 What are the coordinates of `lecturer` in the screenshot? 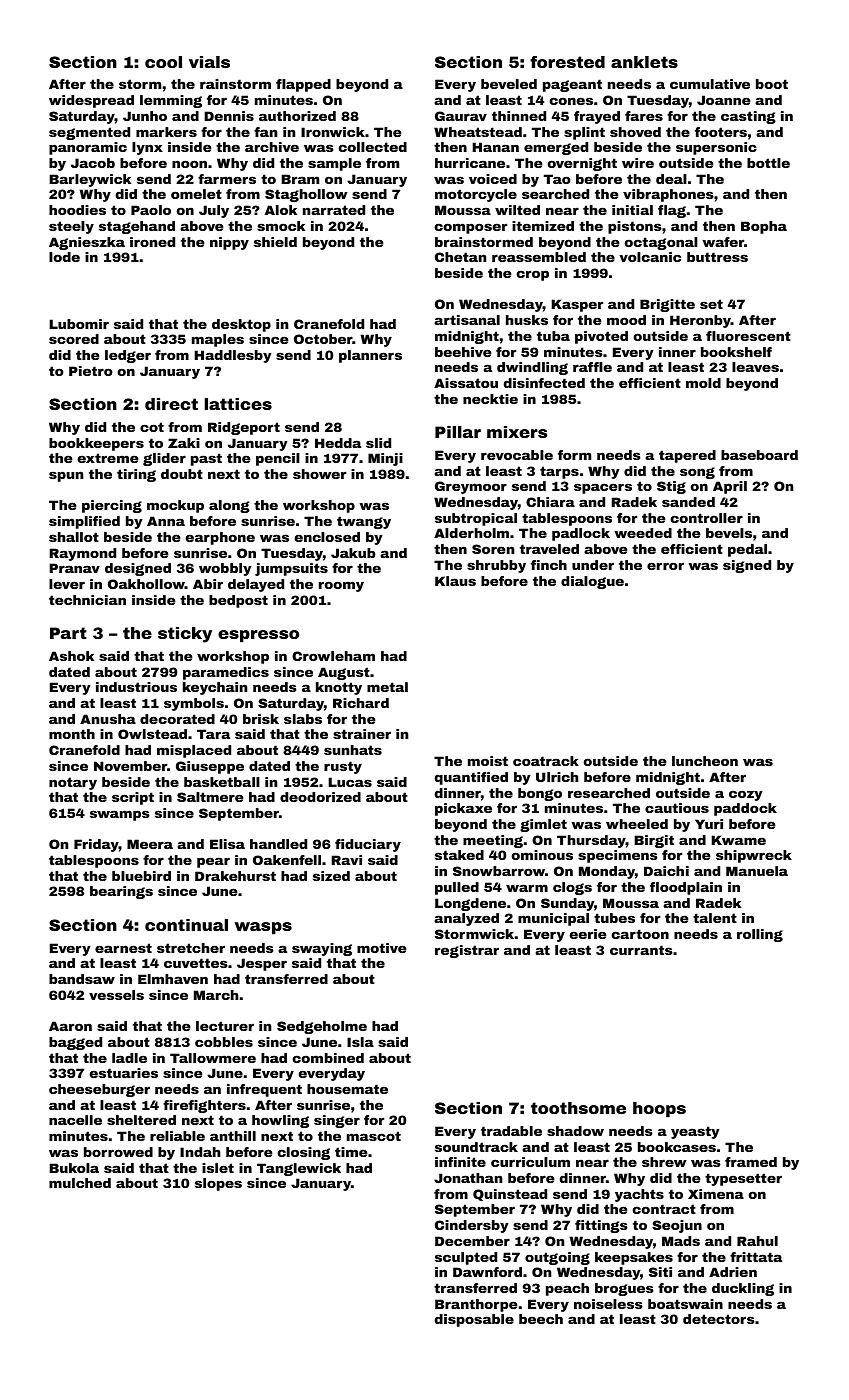 It's located at (225, 1026).
